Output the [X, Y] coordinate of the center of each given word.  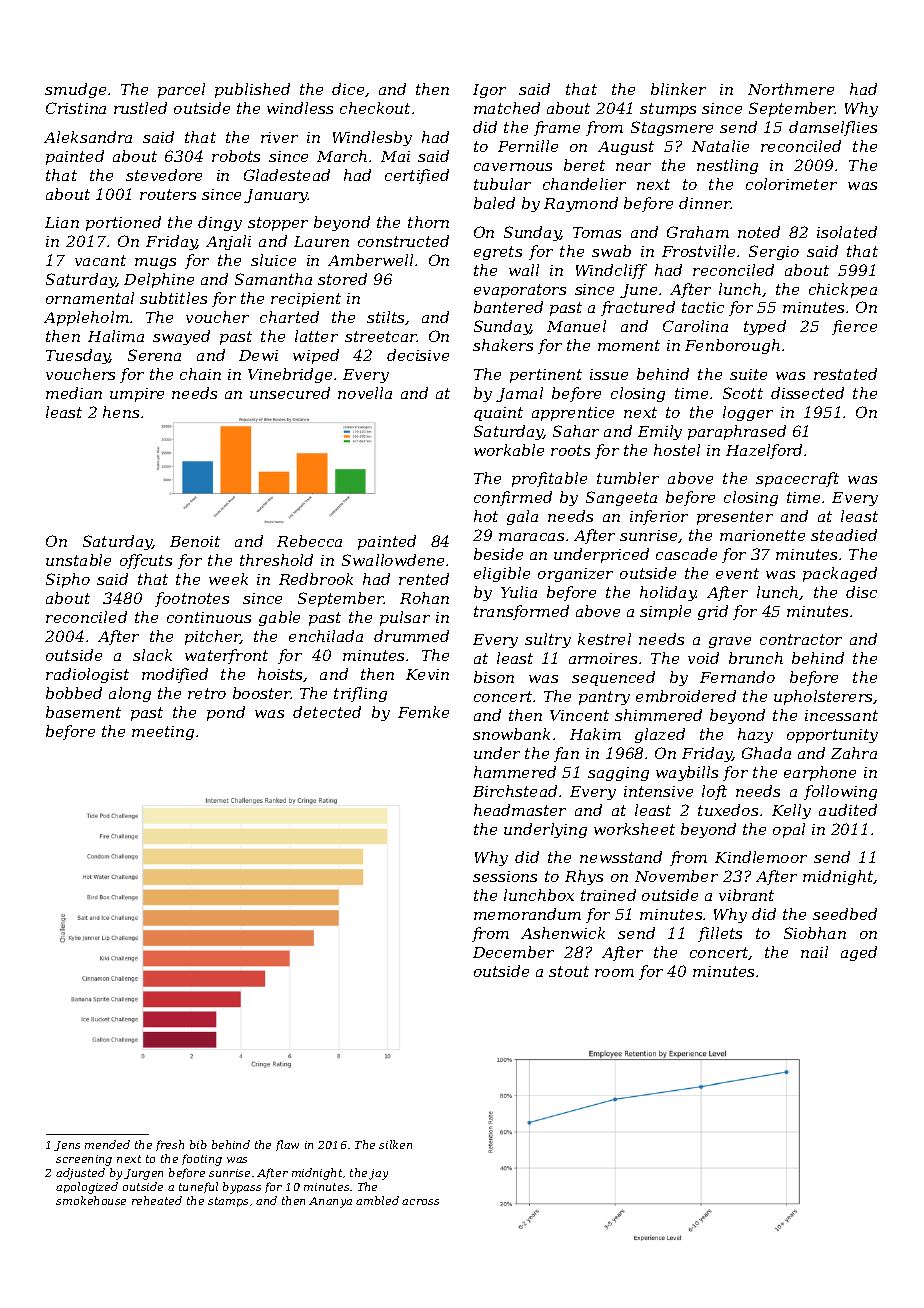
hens [121, 412]
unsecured [290, 393]
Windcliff [611, 271]
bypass [242, 1188]
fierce [854, 327]
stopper [278, 224]
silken [395, 1144]
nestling [727, 166]
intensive [658, 791]
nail [814, 952]
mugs [155, 263]
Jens [67, 1146]
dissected [807, 393]
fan [566, 754]
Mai [395, 156]
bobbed [74, 693]
